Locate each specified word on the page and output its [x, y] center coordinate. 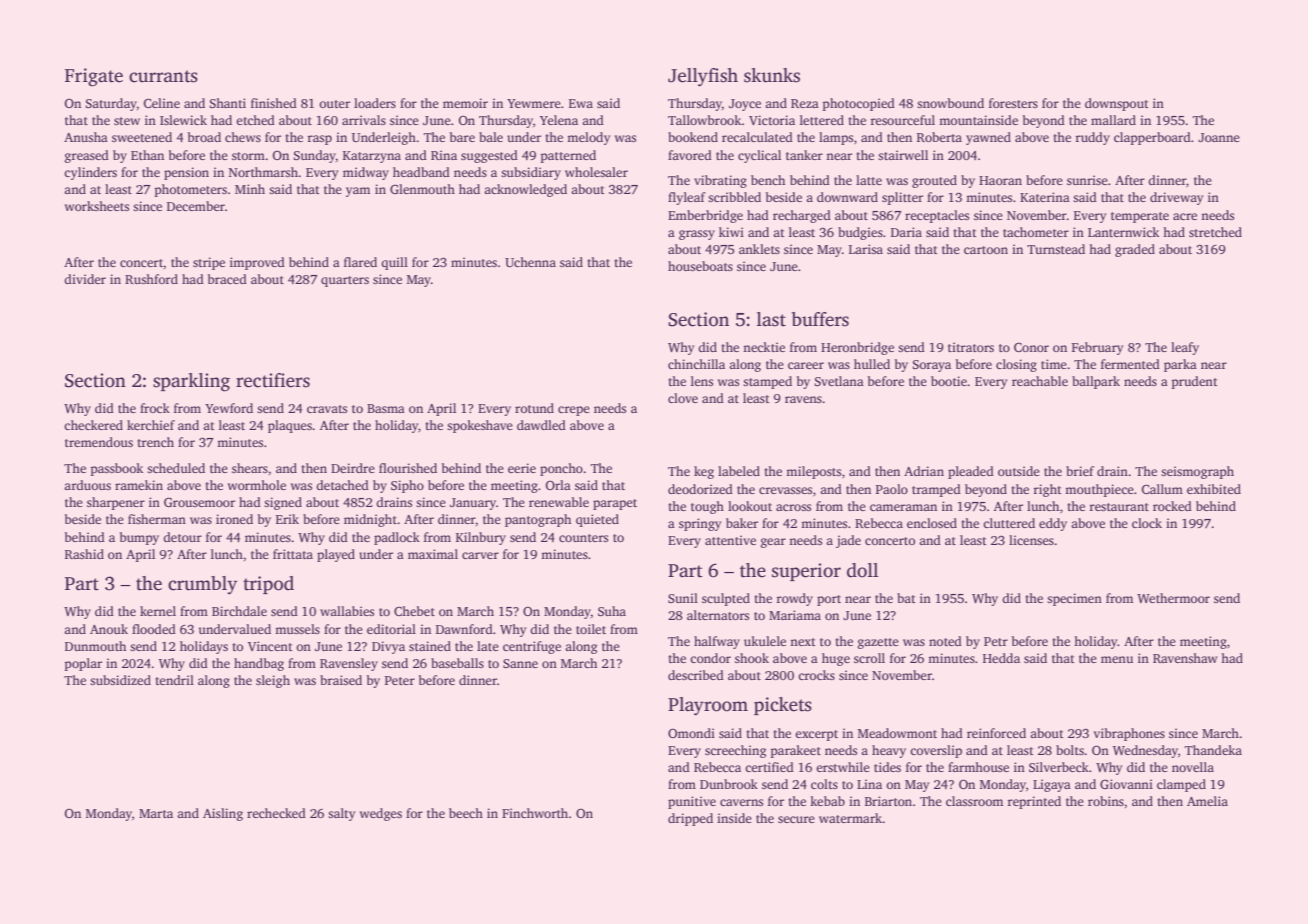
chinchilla [696, 364]
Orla [558, 485]
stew [127, 121]
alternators [718, 615]
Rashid [84, 554]
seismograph [1197, 472]
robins [1106, 801]
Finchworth [535, 813]
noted [945, 641]
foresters [1013, 103]
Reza [805, 103]
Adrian [924, 471]
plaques [290, 426]
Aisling [223, 814]
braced [227, 279]
